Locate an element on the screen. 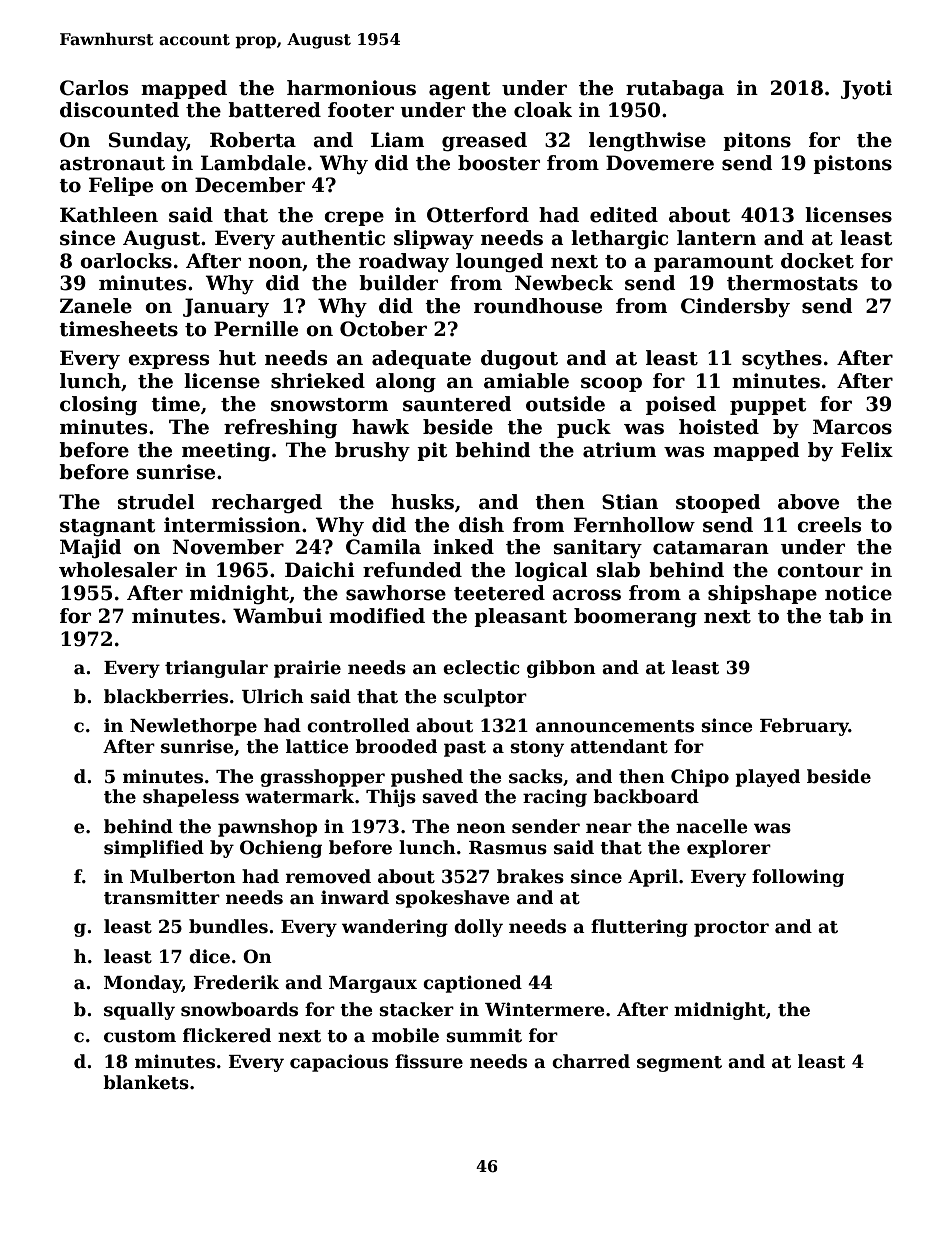 The width and height of the screenshot is (952, 1233). Newlethorpe is located at coordinates (193, 727).
